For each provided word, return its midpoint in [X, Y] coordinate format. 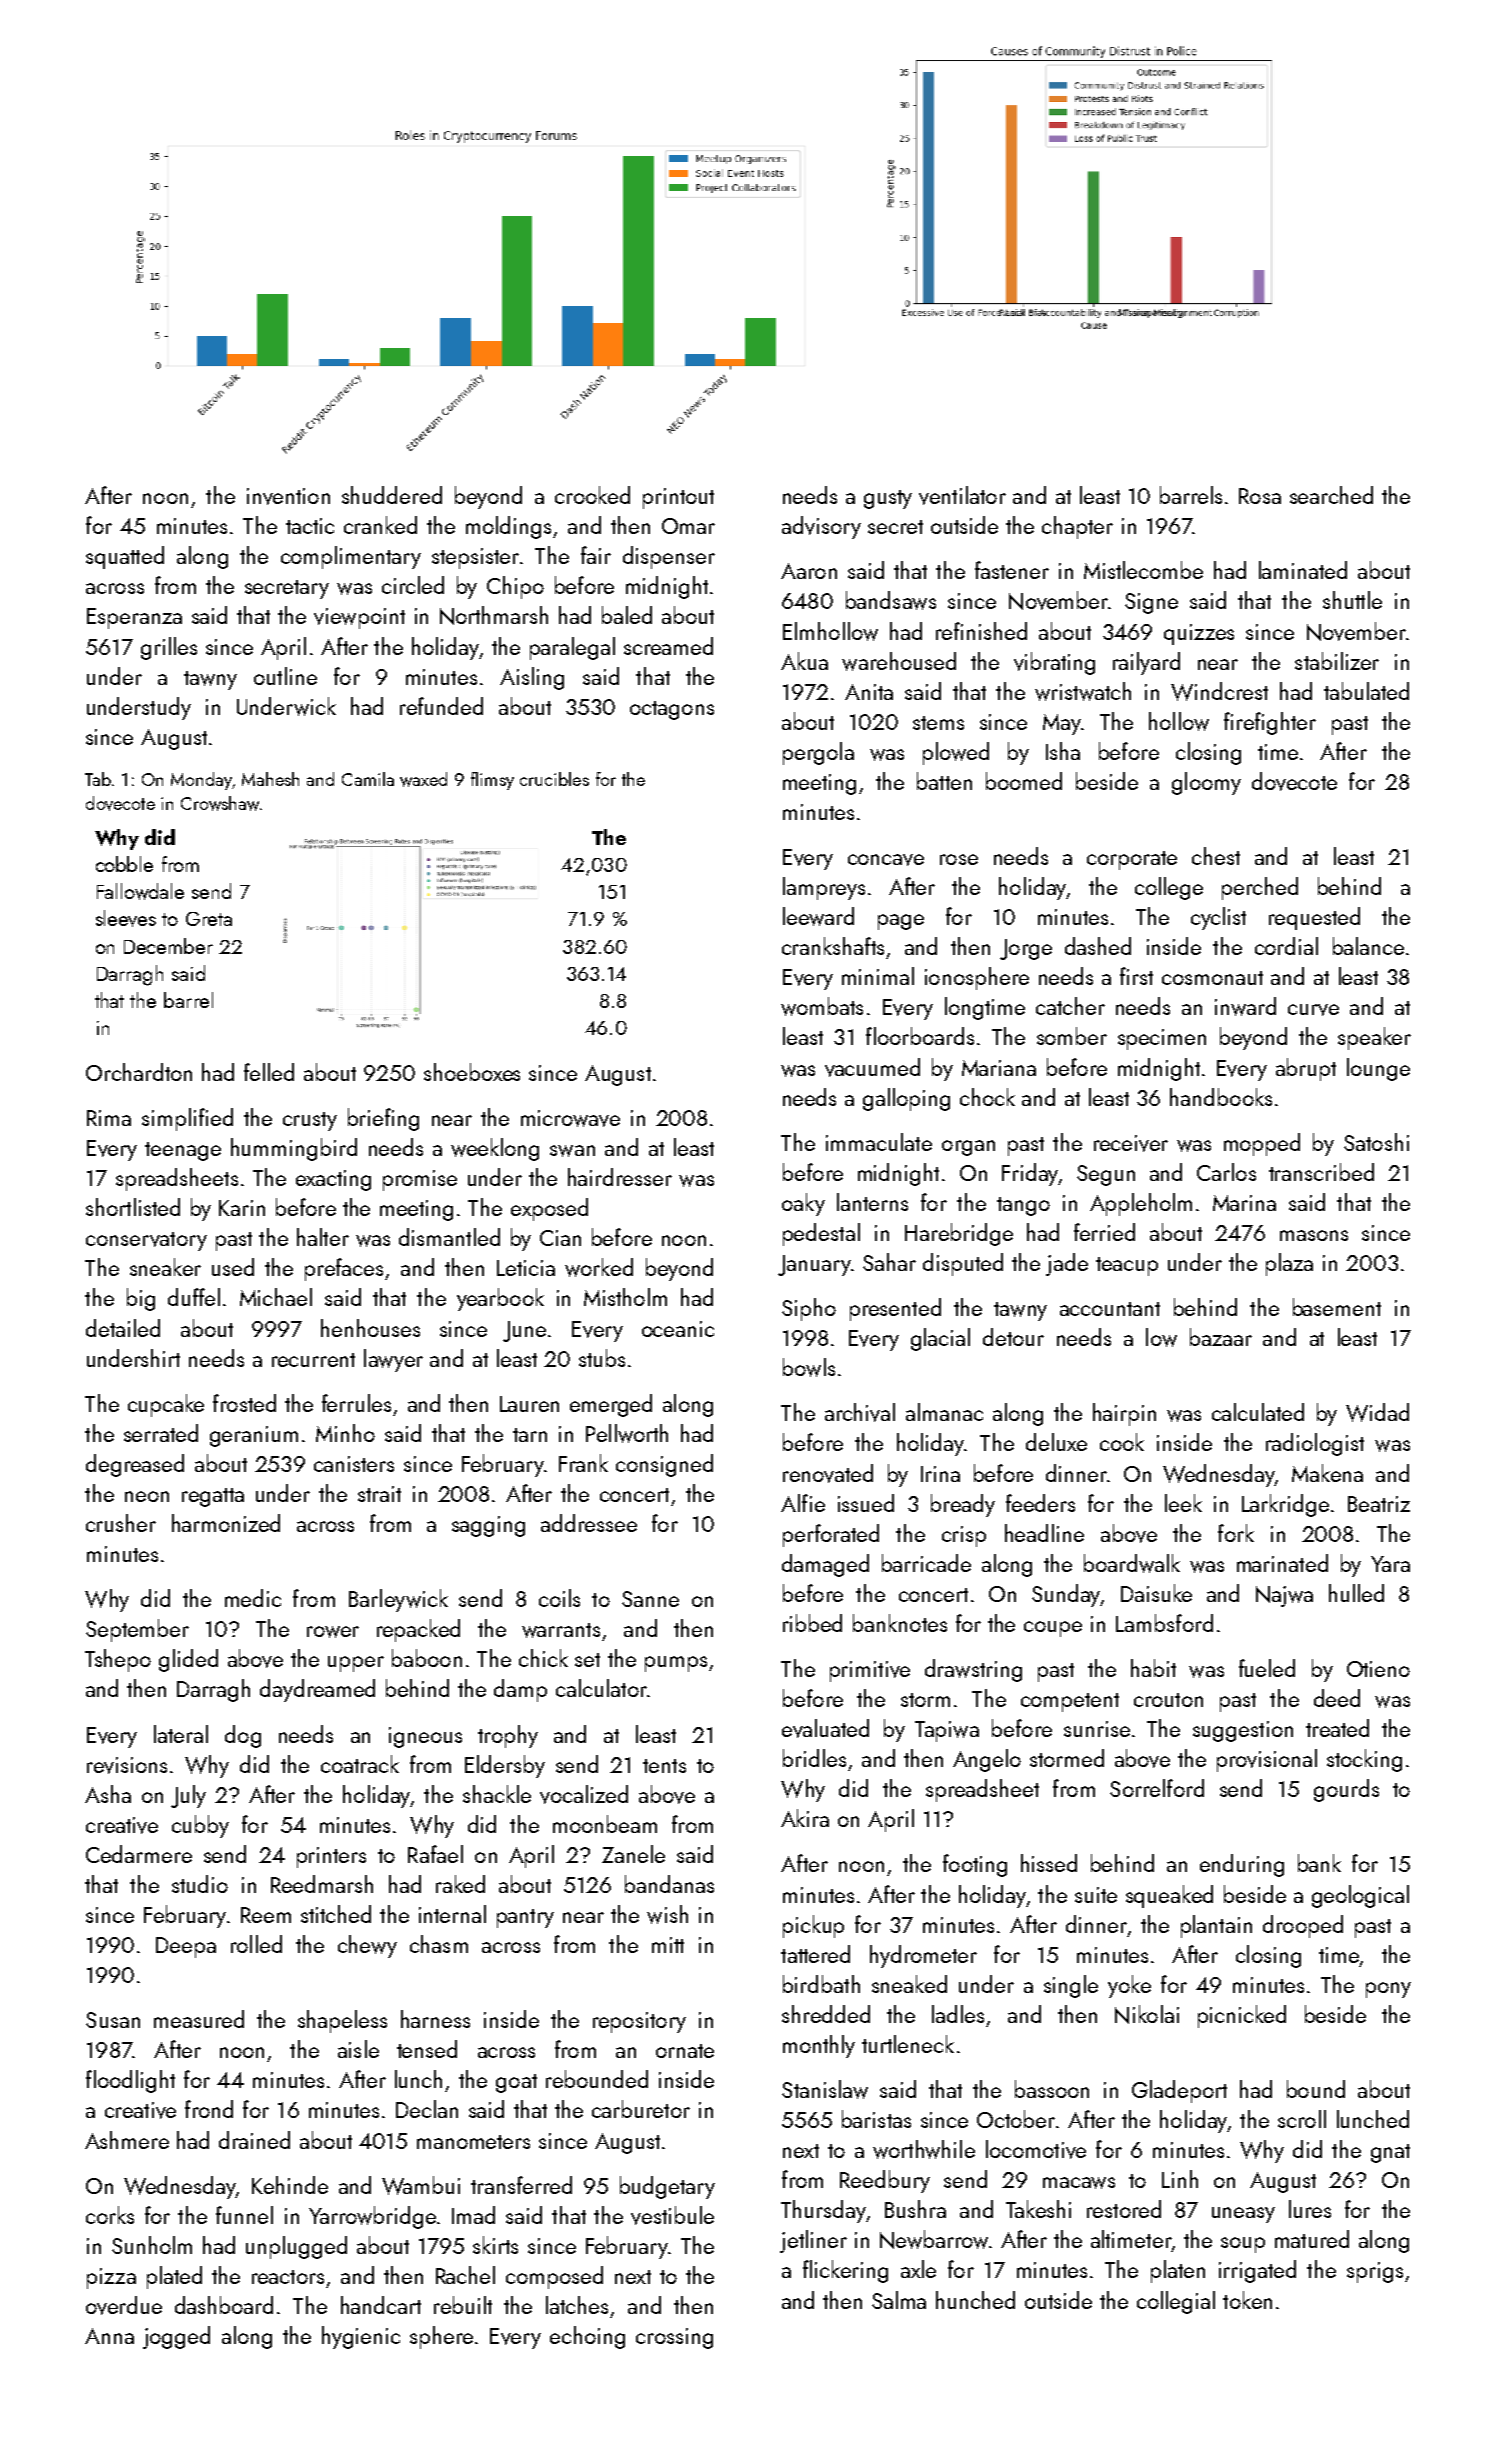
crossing [674, 2338]
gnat [1390, 2153]
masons [1314, 1235]
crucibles [554, 779]
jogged [176, 2337]
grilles [169, 648]
